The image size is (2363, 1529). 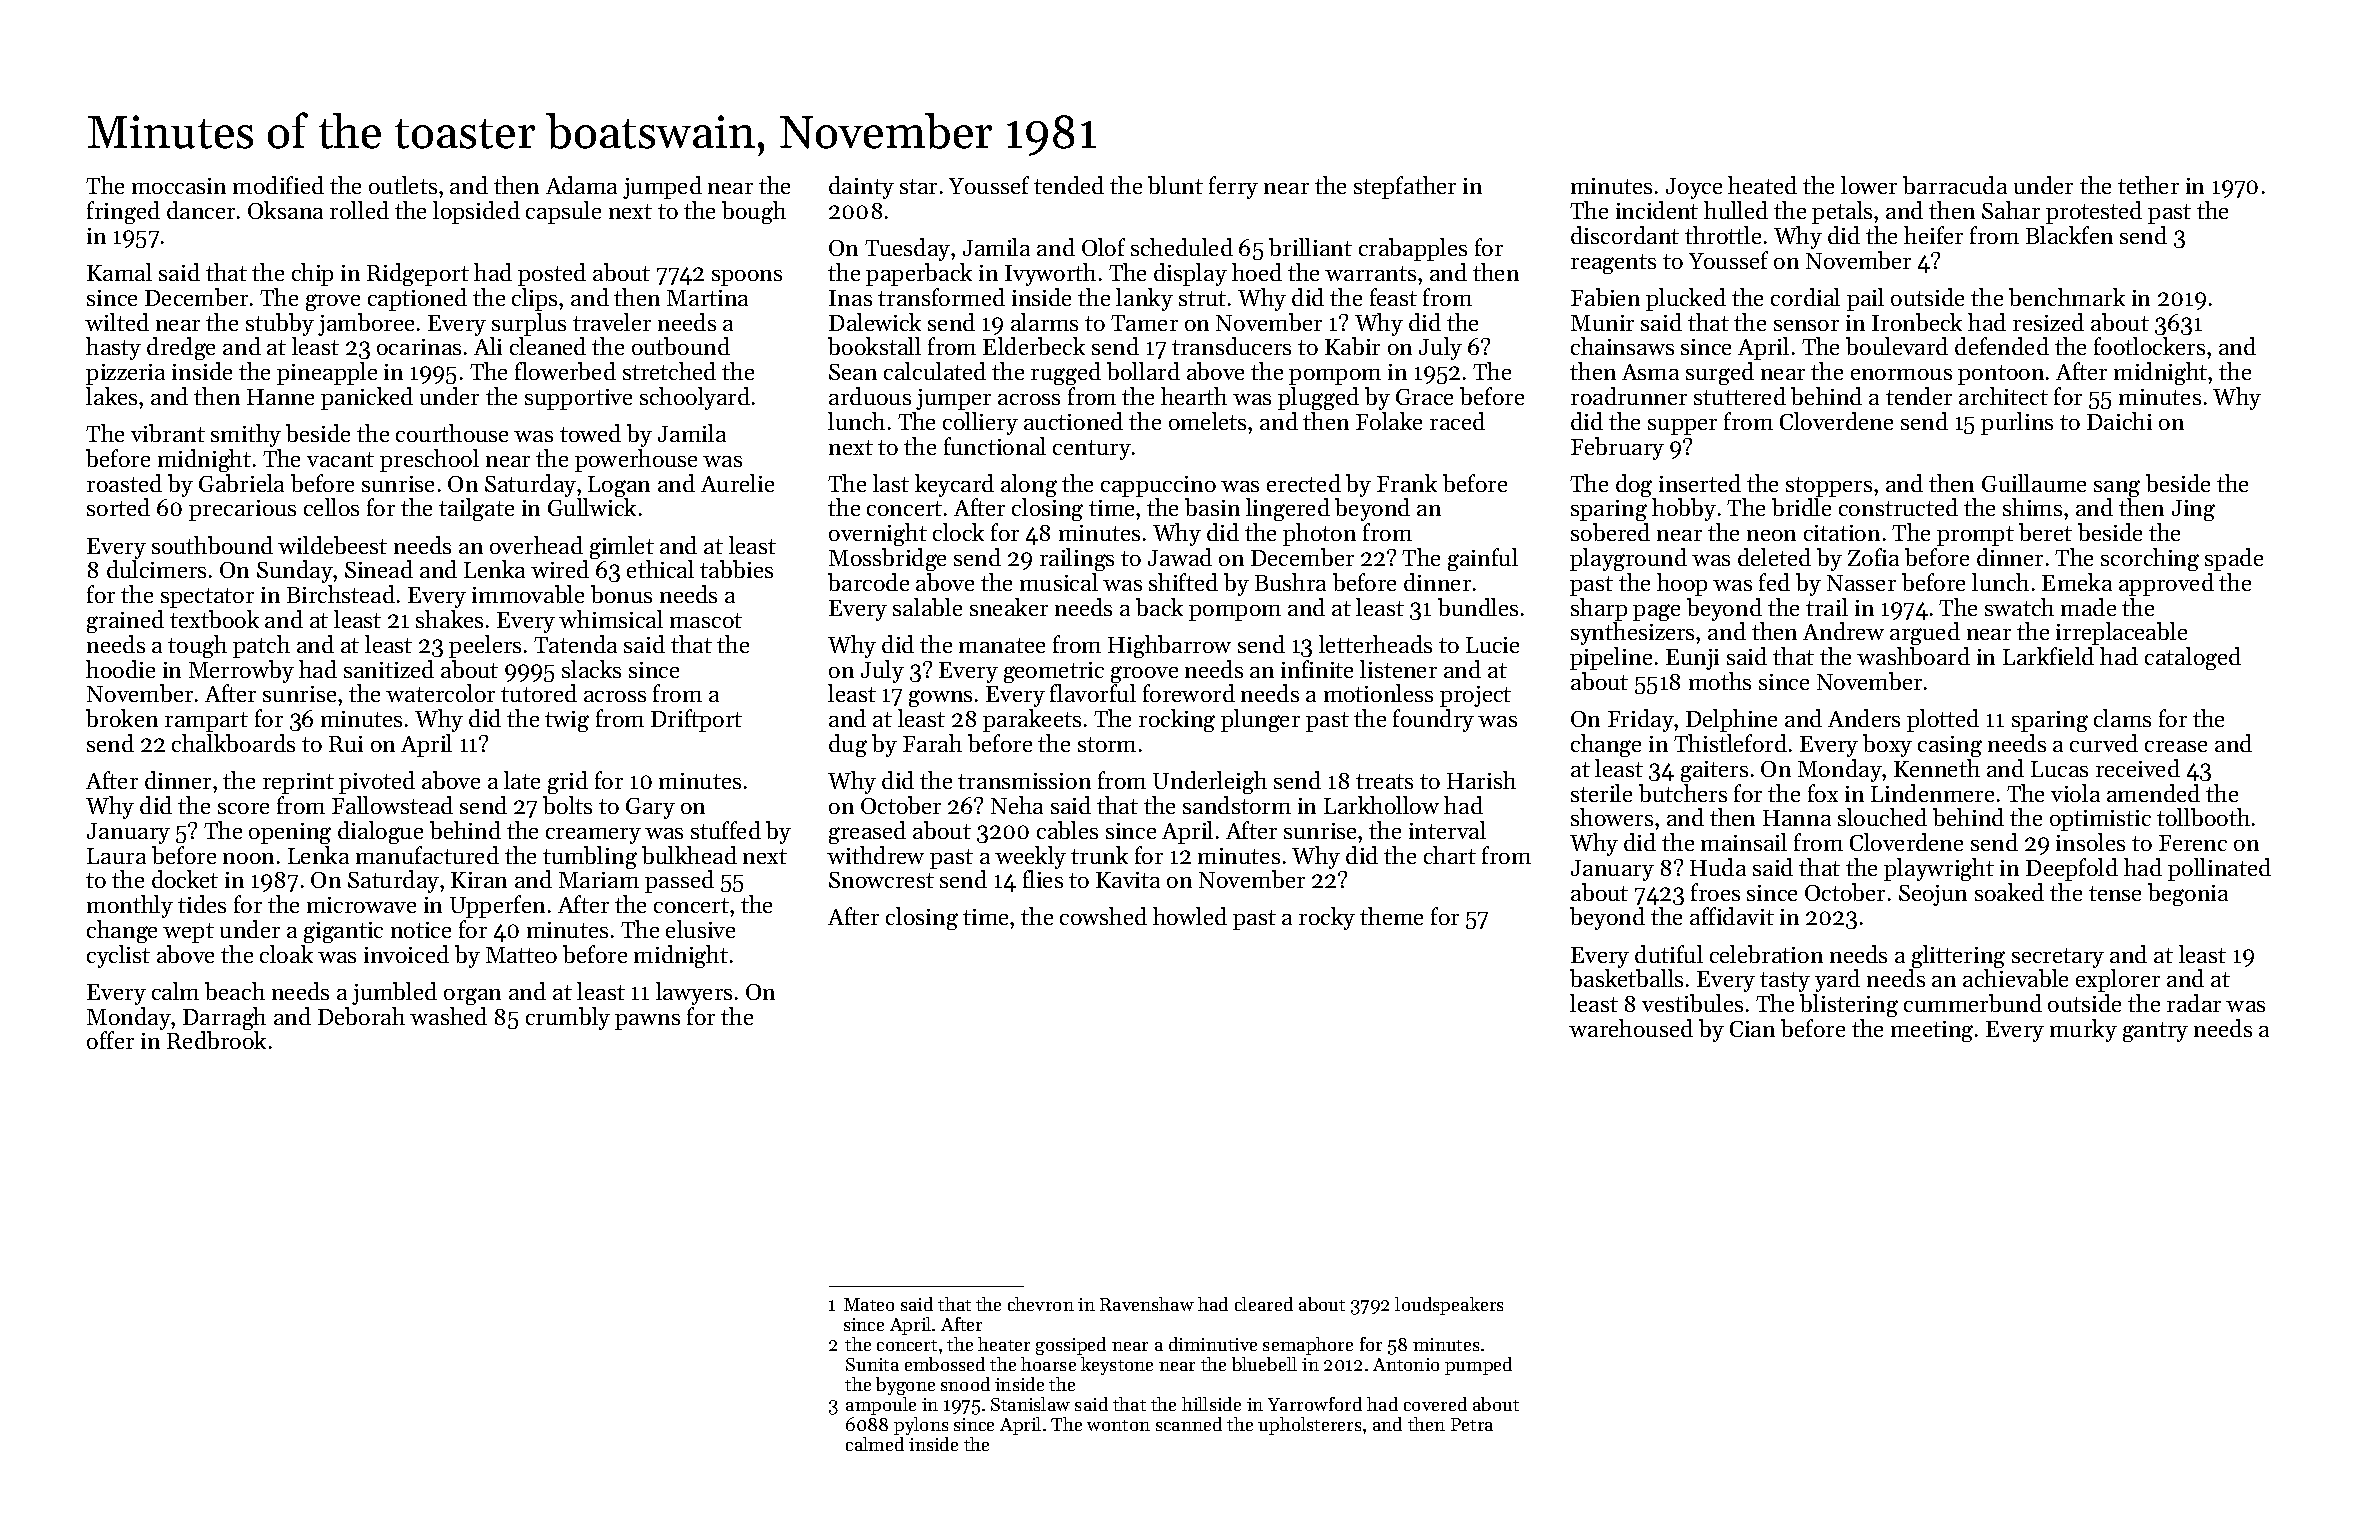 I want to click on warehoused, so click(x=1631, y=1028).
